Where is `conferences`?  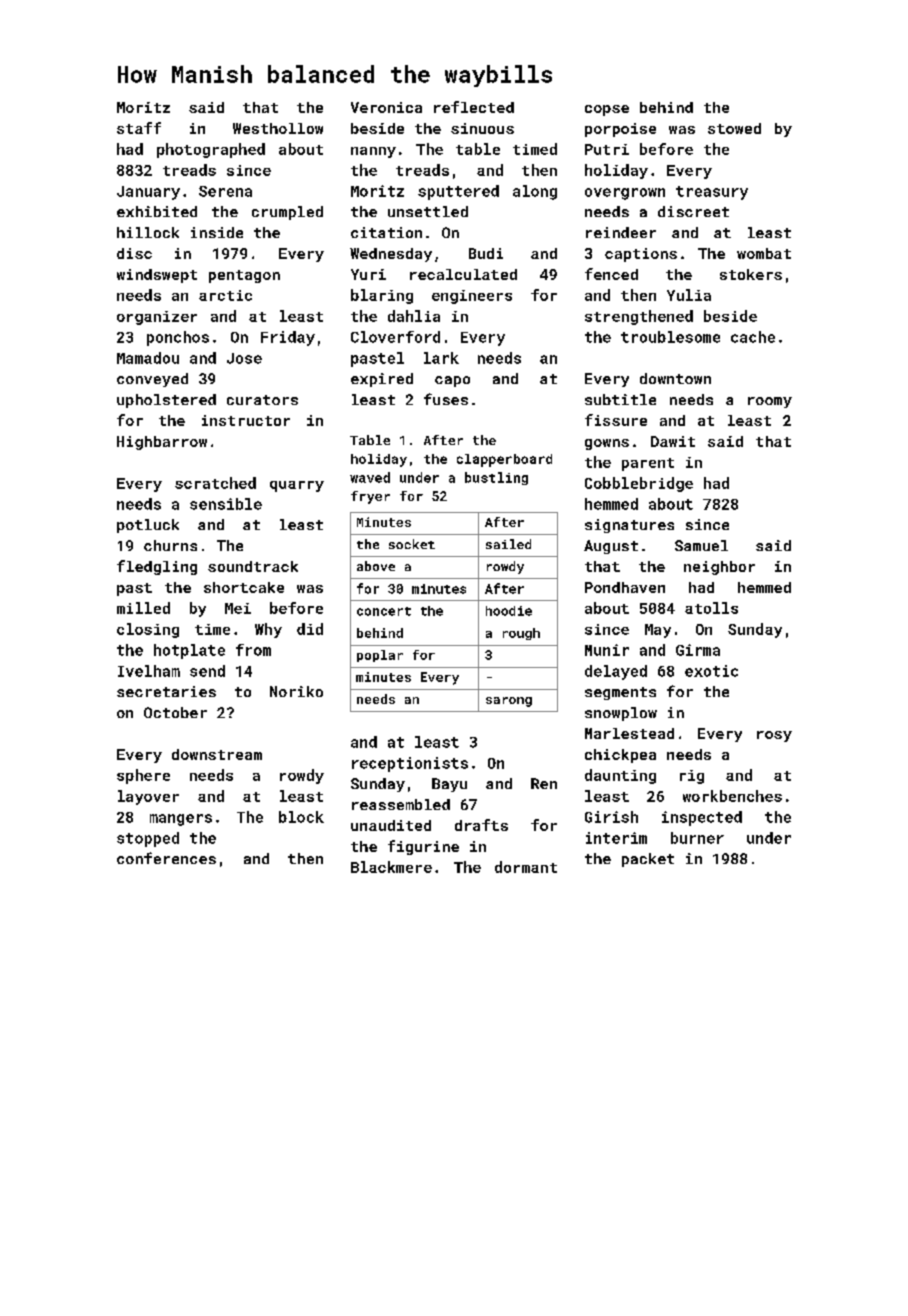
conferences is located at coordinates (166, 858).
